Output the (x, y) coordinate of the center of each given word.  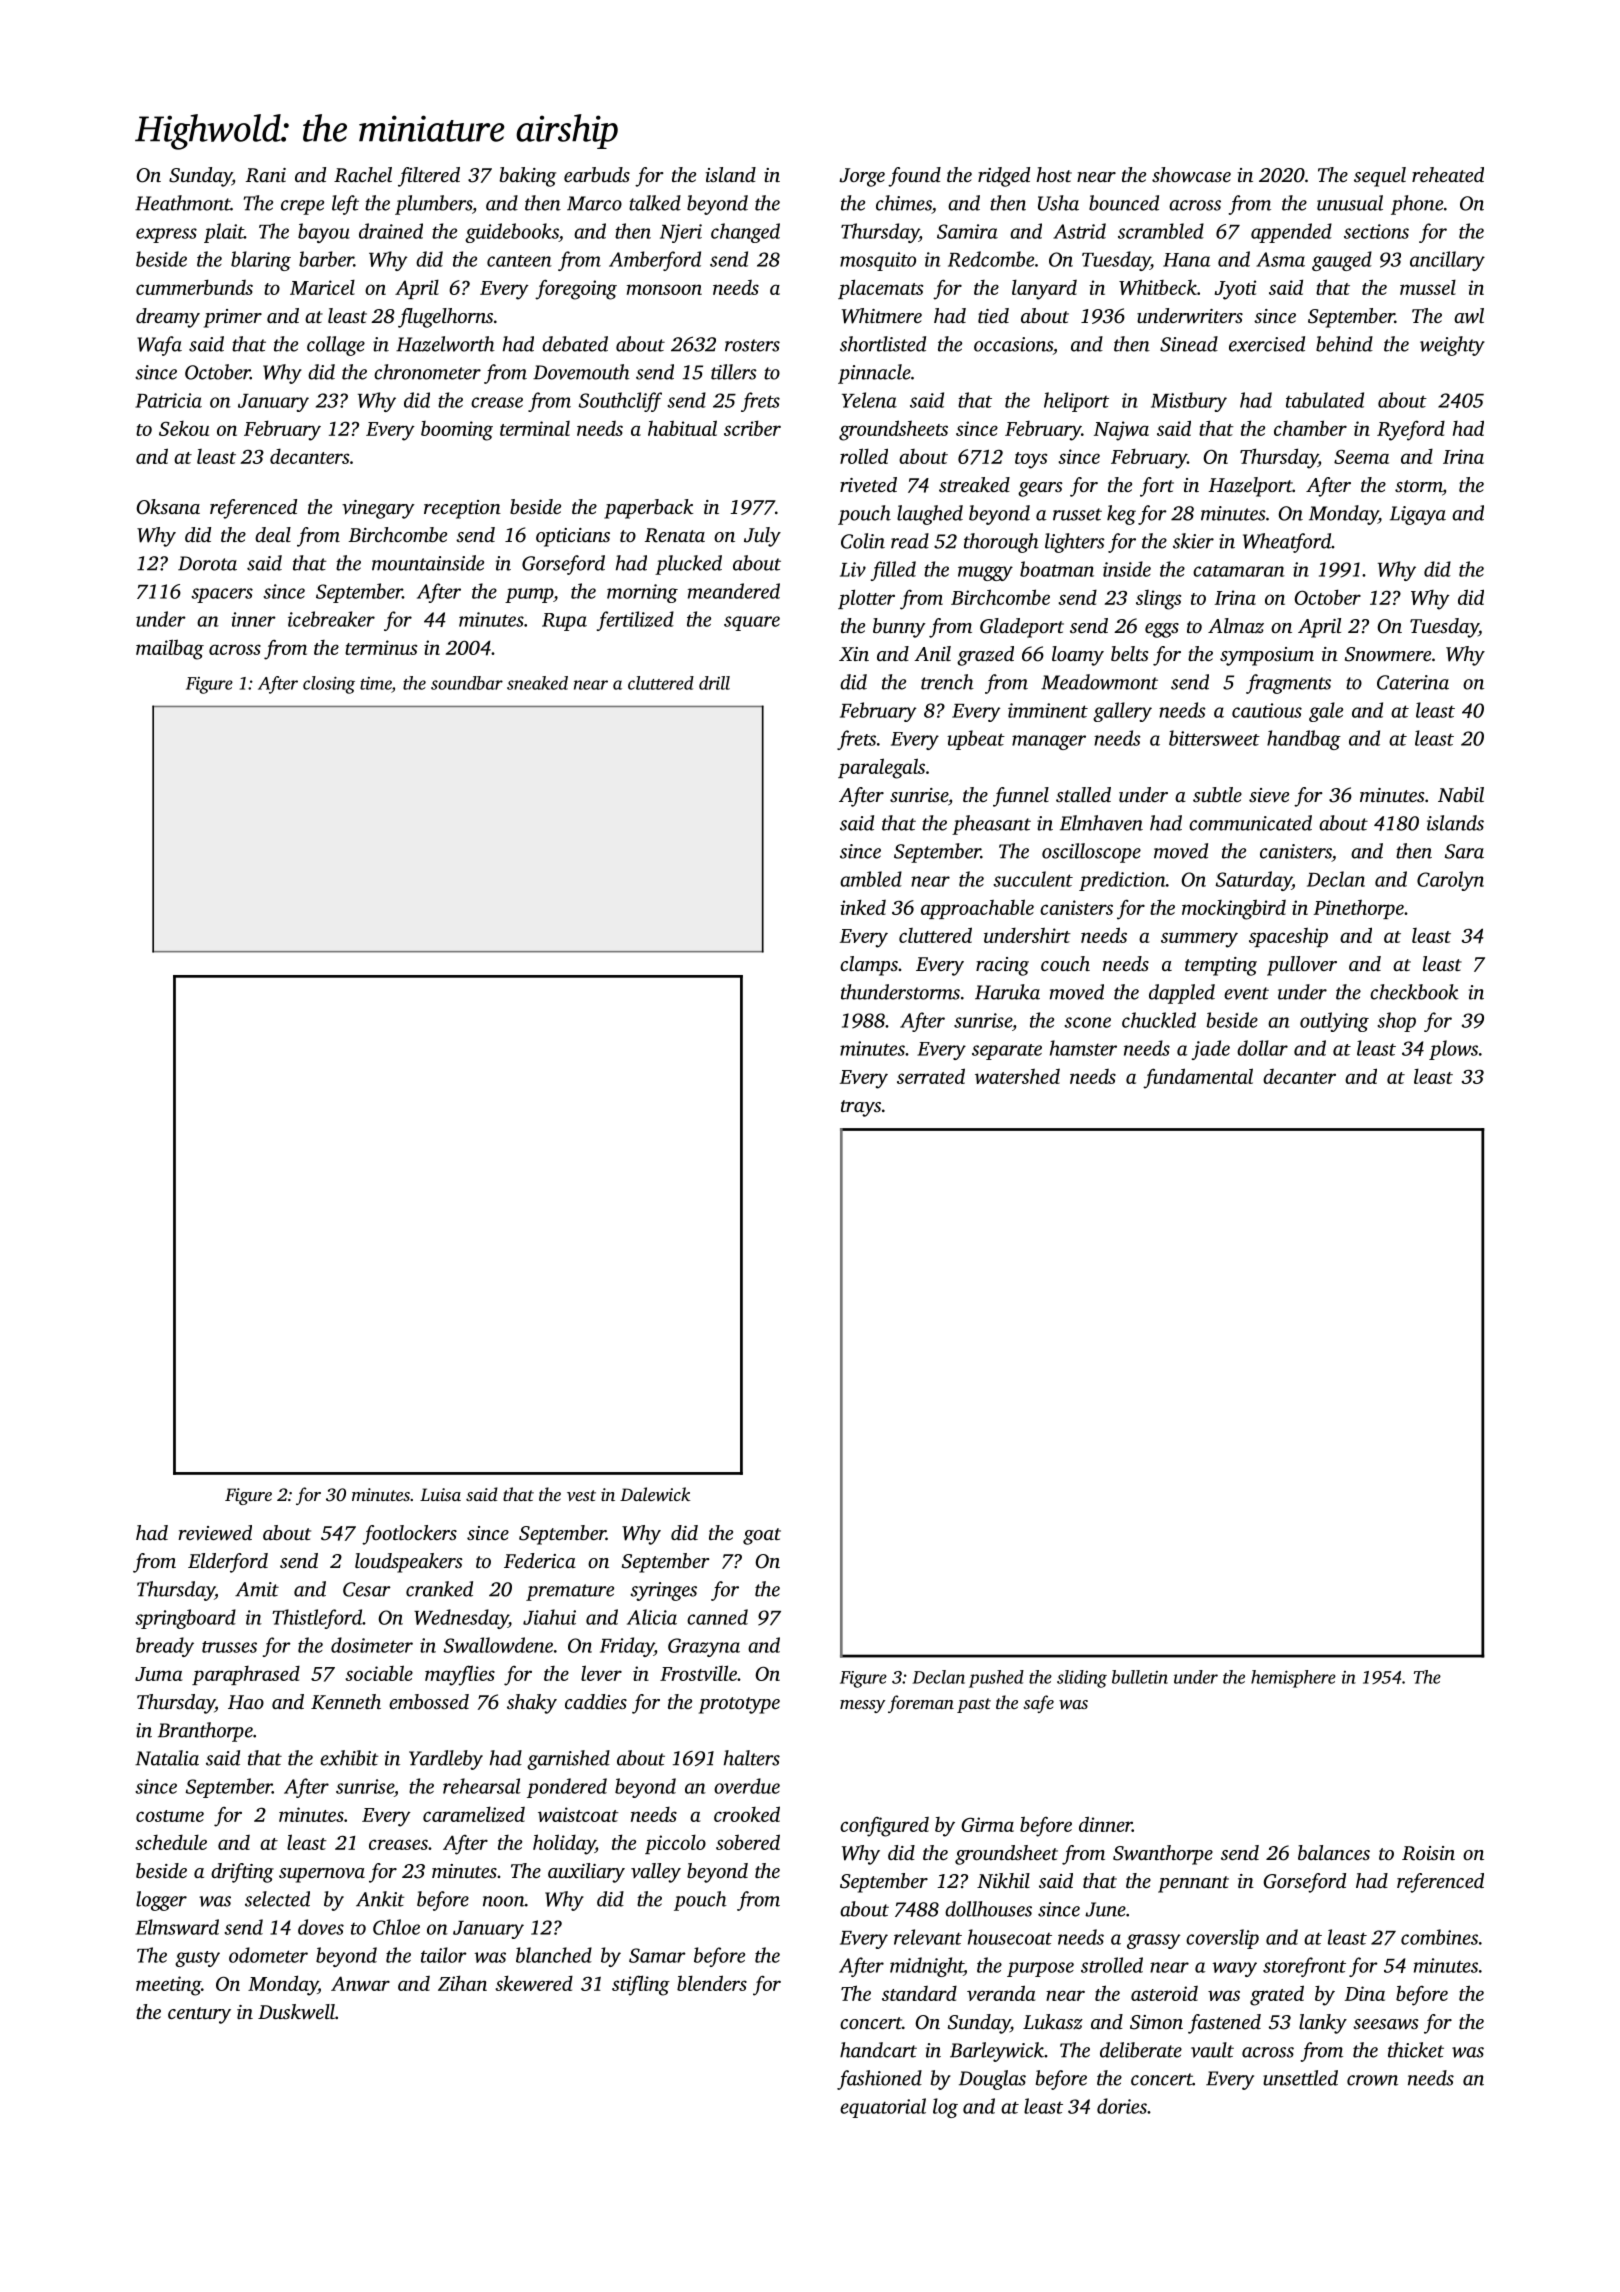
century (199, 2015)
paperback (648, 509)
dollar (1262, 1048)
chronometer (427, 372)
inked (863, 907)
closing (329, 685)
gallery (1122, 712)
